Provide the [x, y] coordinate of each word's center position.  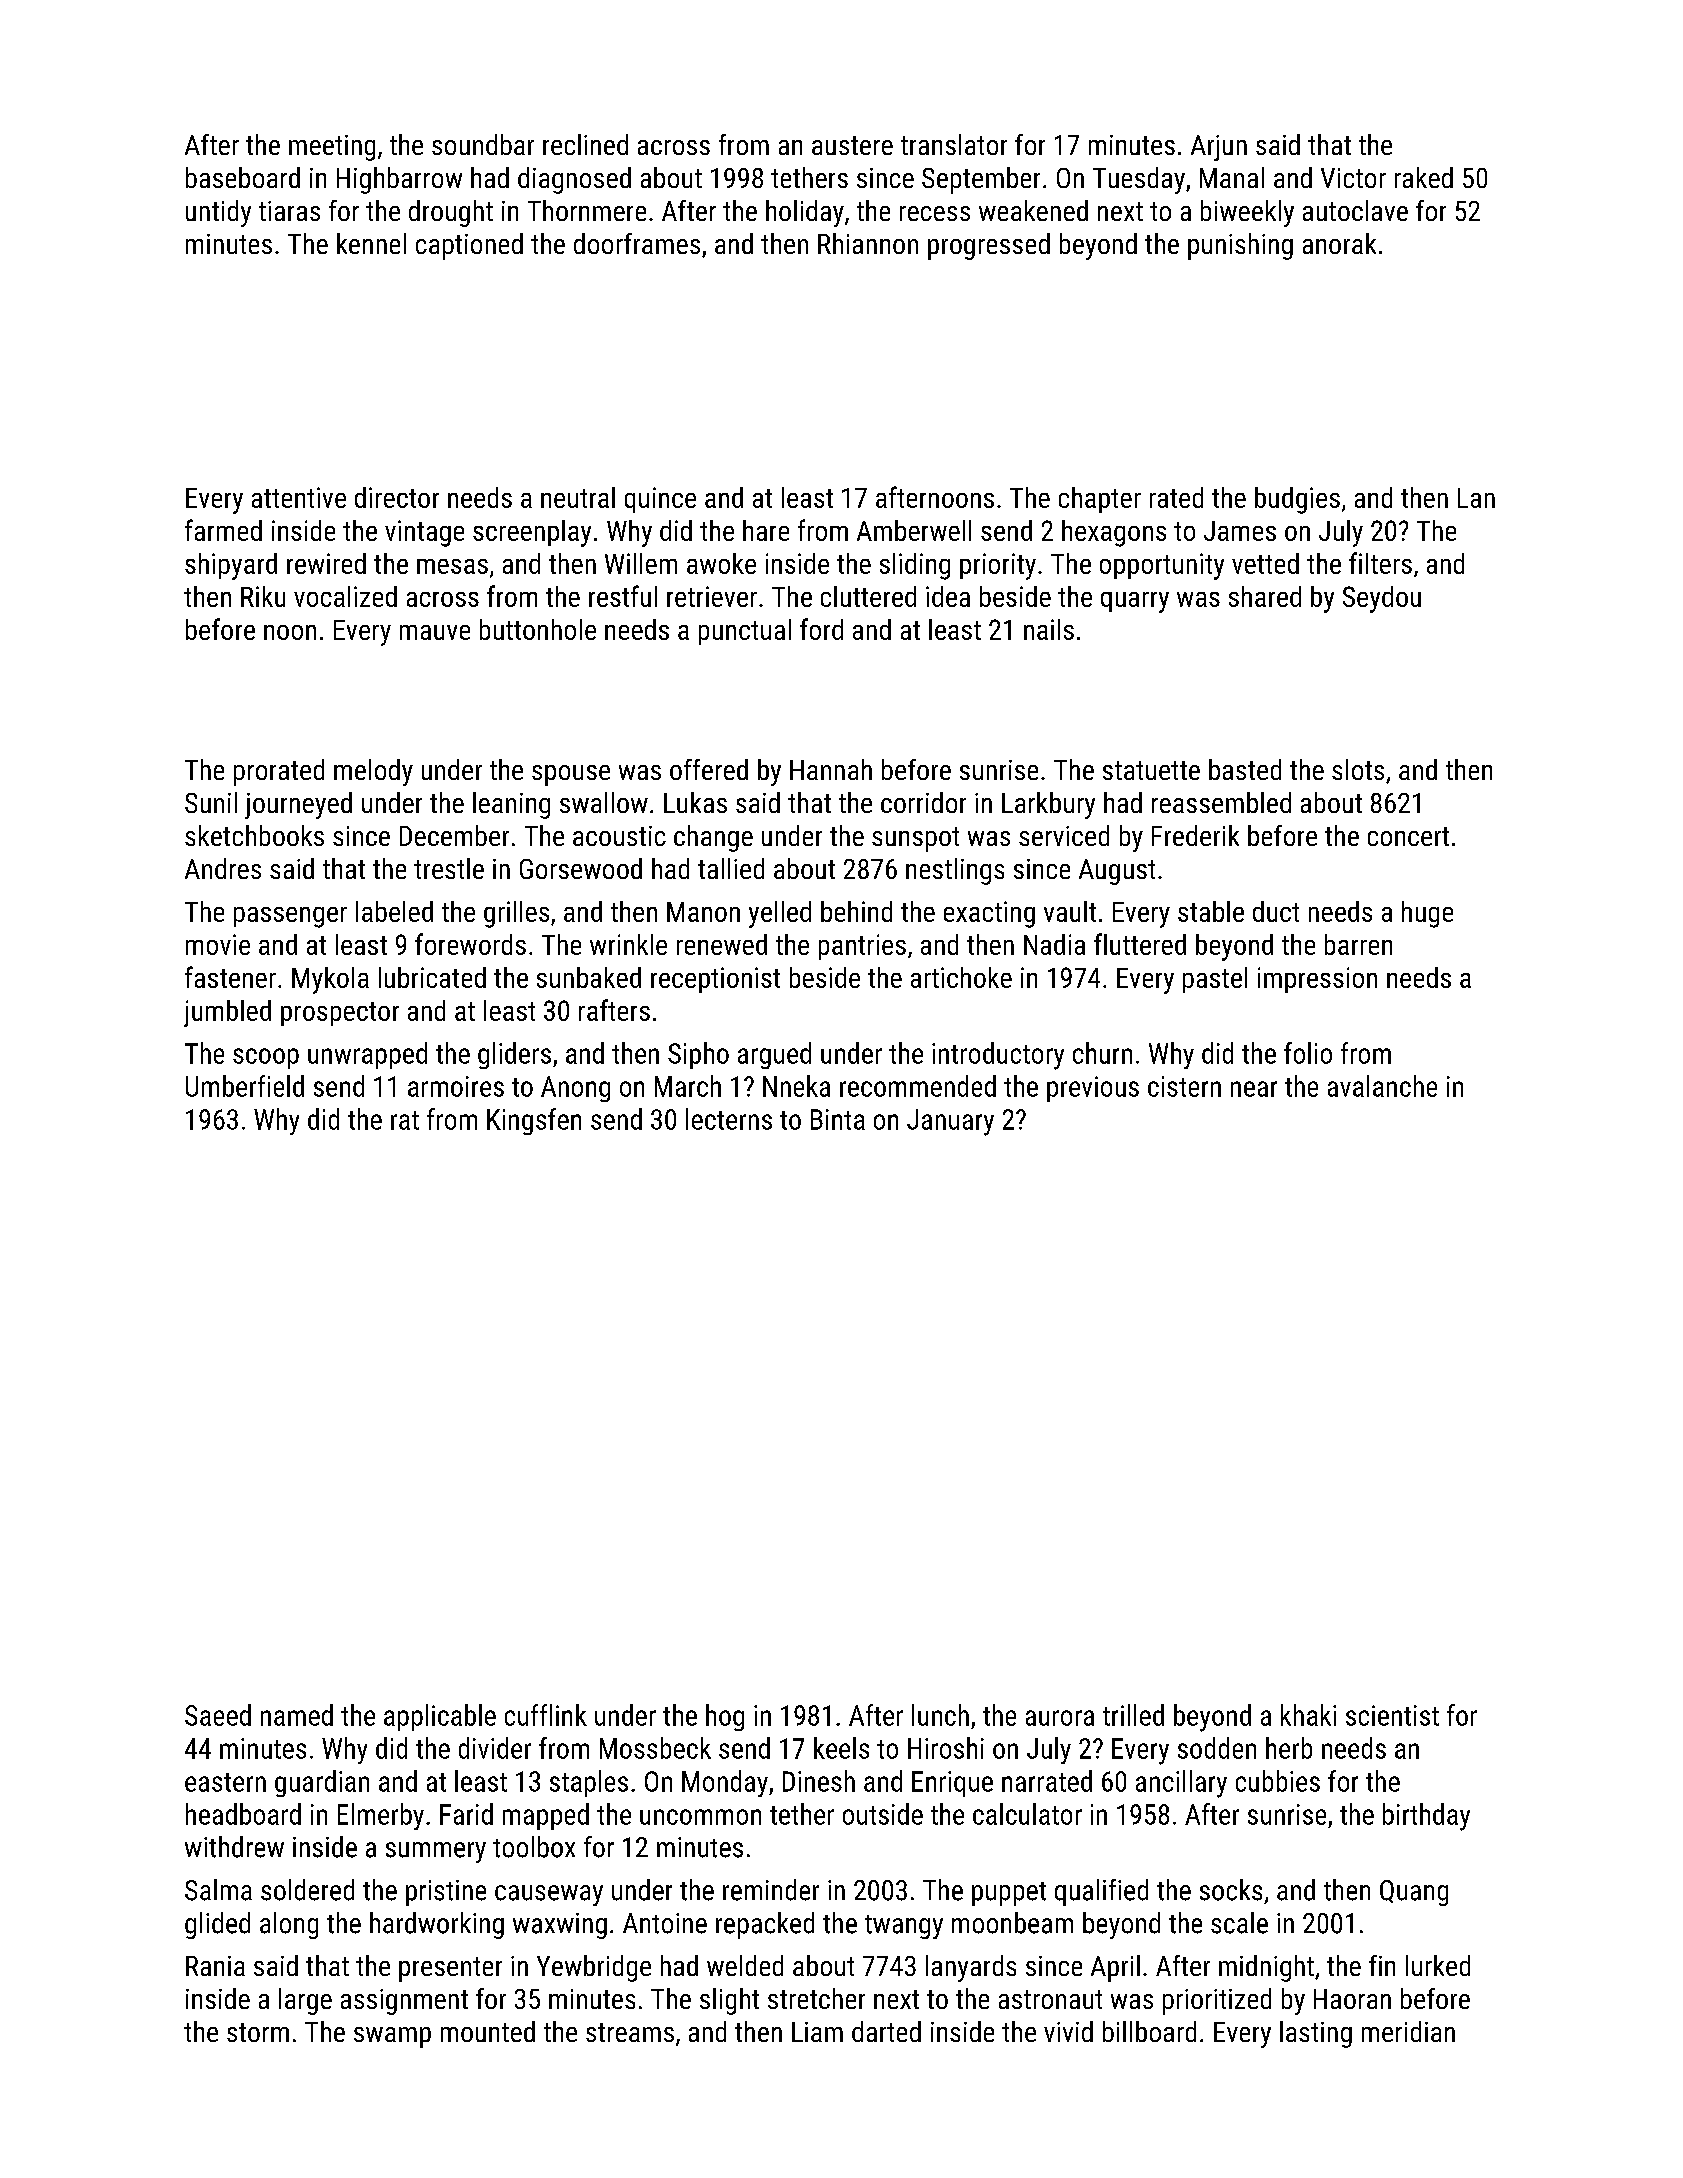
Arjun [1219, 148]
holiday [805, 213]
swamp [392, 2037]
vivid [1068, 2031]
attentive [299, 497]
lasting [1316, 2034]
